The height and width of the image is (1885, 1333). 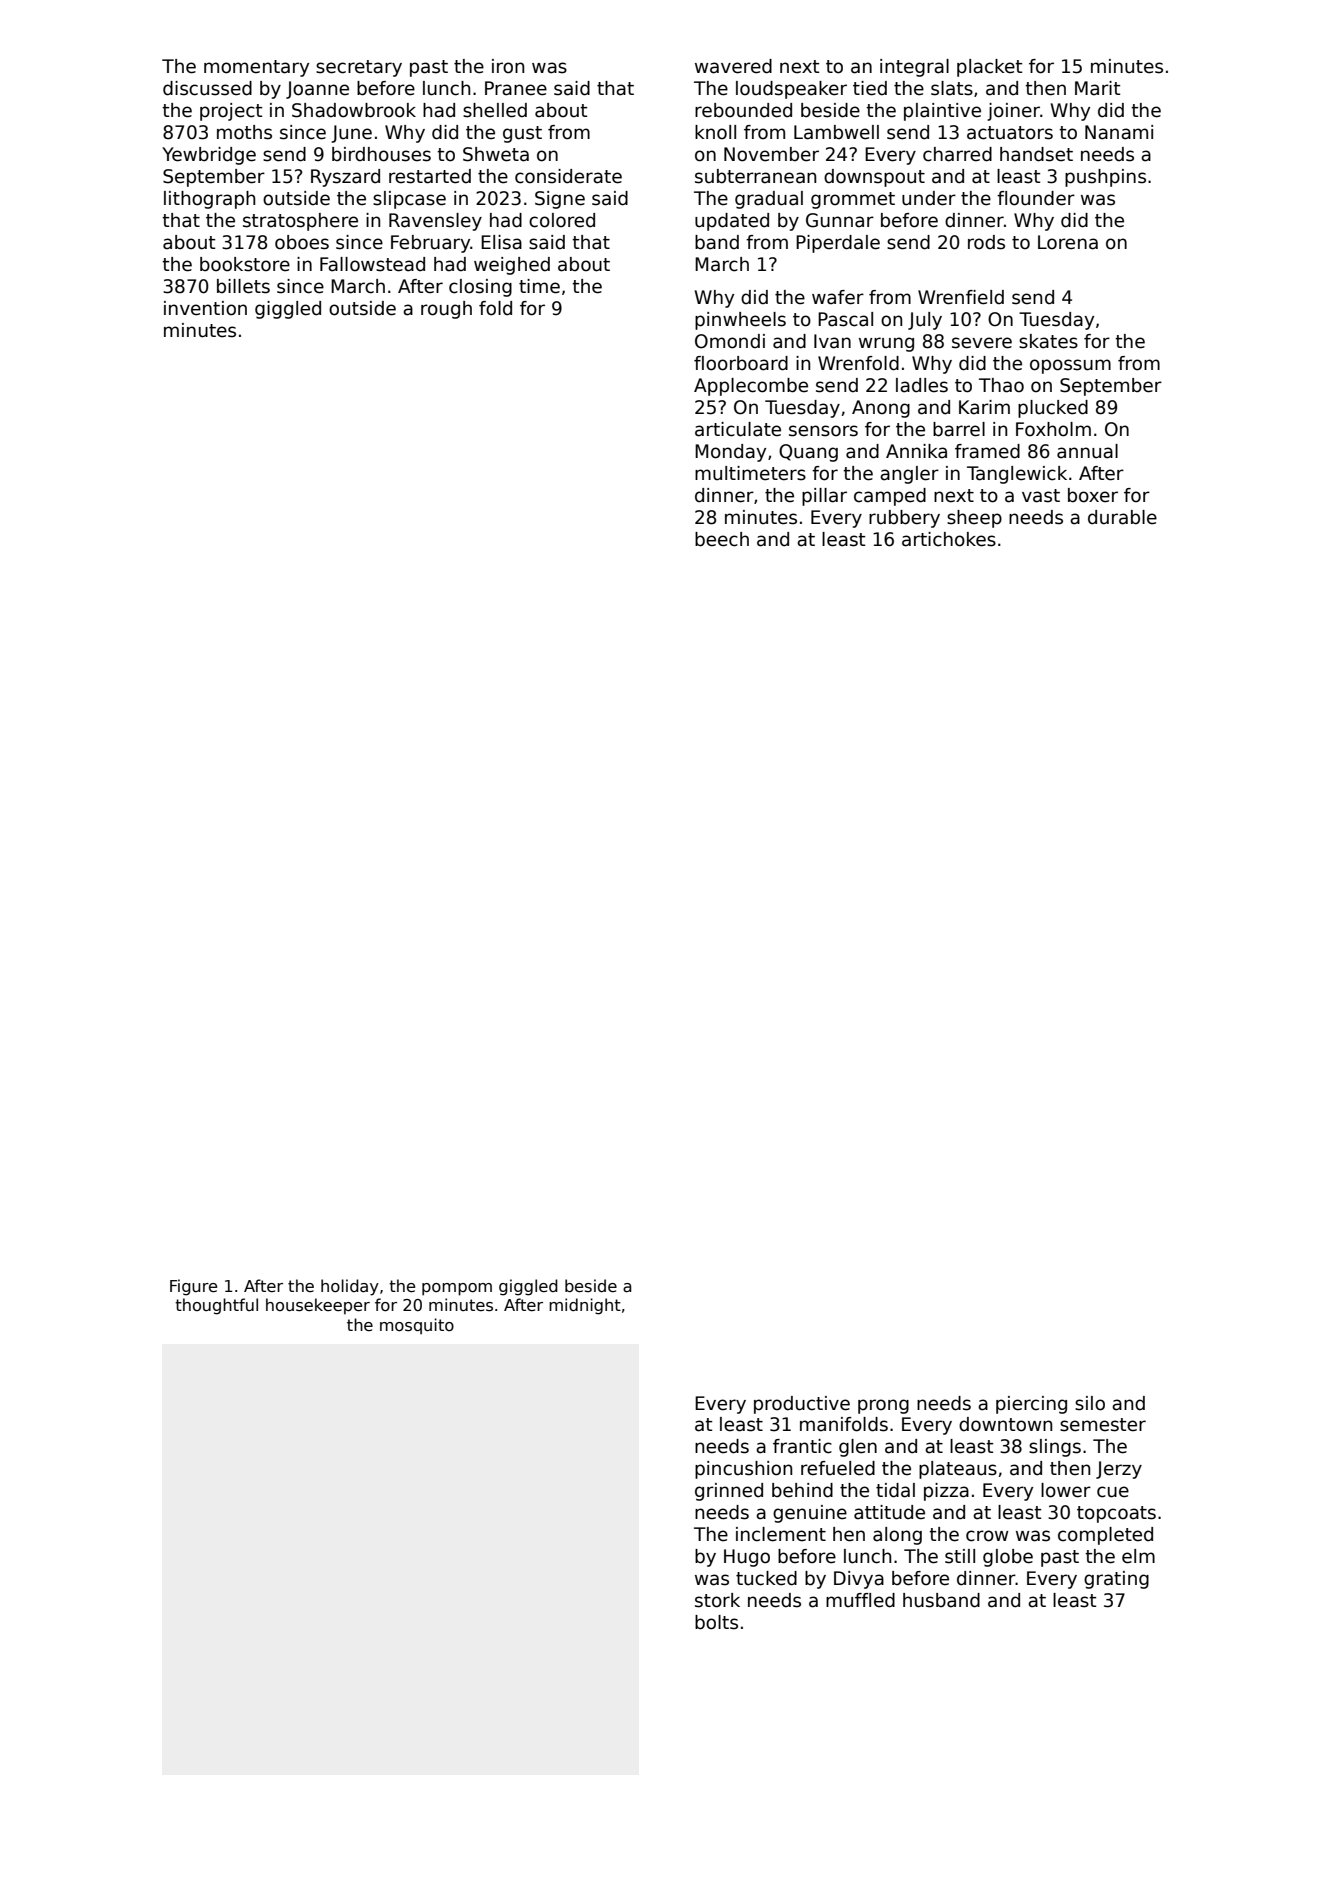 What do you see at coordinates (516, 88) in the image?
I see `Pranee` at bounding box center [516, 88].
